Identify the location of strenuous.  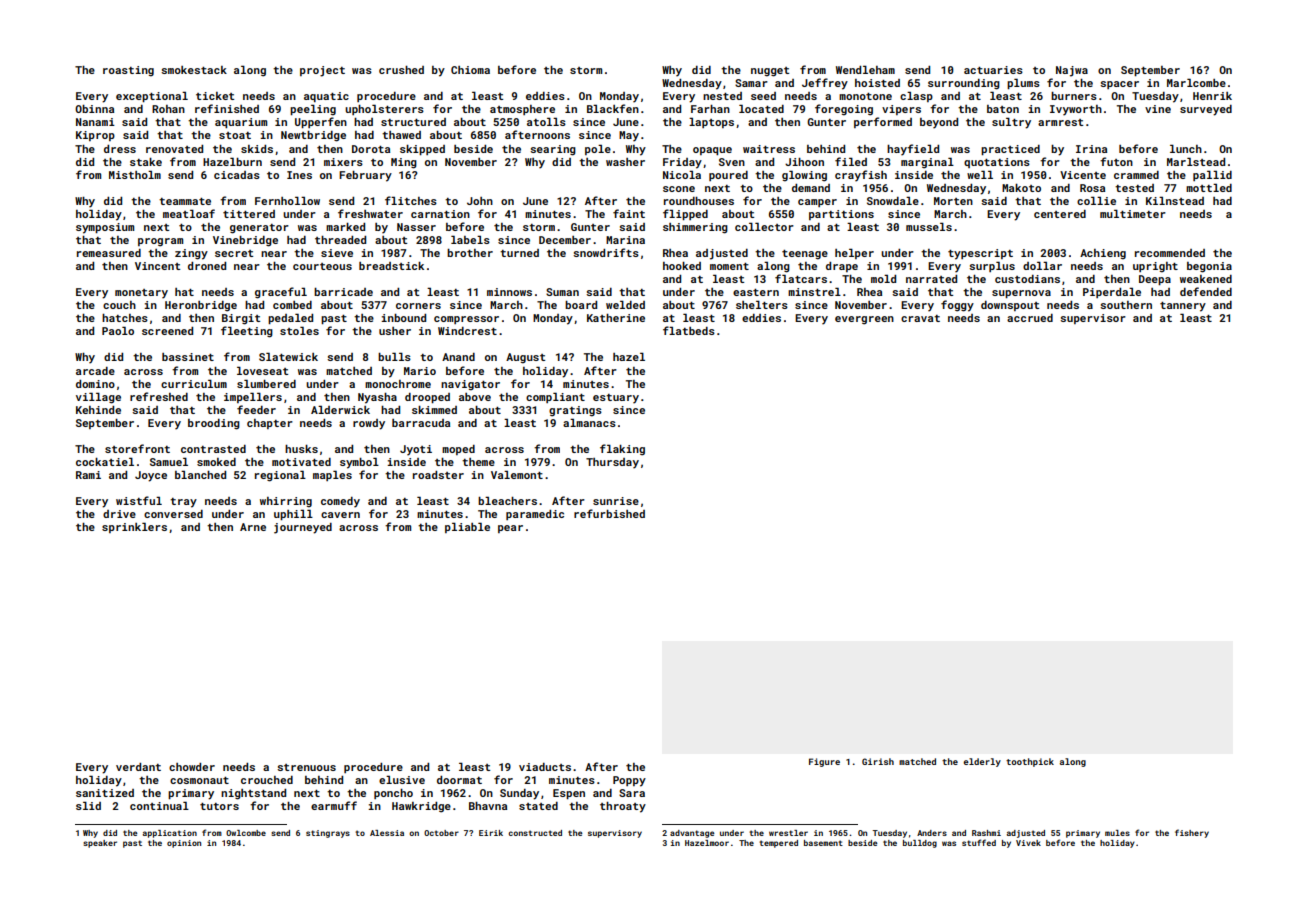
(306, 767).
